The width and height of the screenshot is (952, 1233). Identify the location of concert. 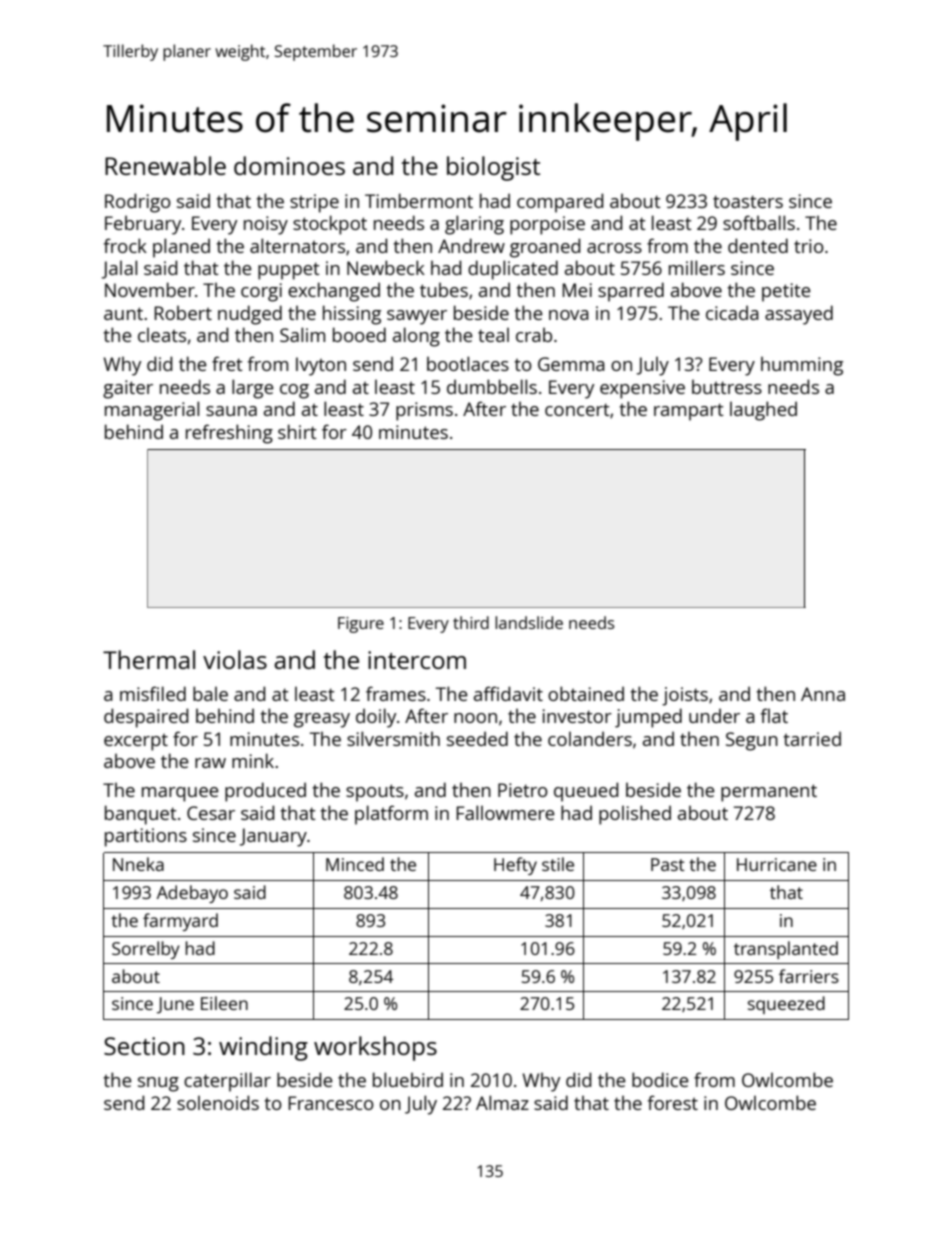
(577, 409).
